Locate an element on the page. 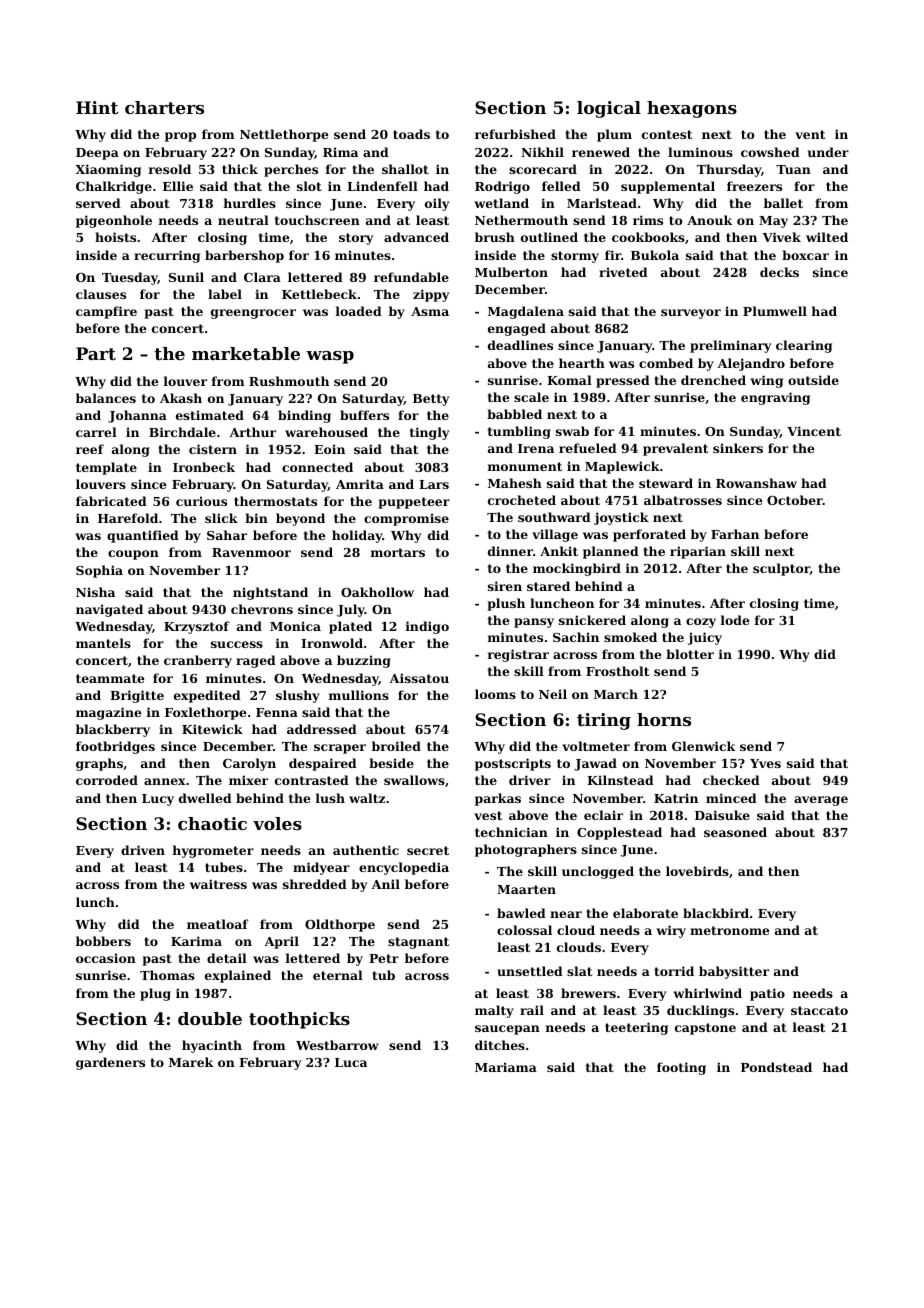 This image has width=924, height=1308. Yves is located at coordinates (765, 763).
